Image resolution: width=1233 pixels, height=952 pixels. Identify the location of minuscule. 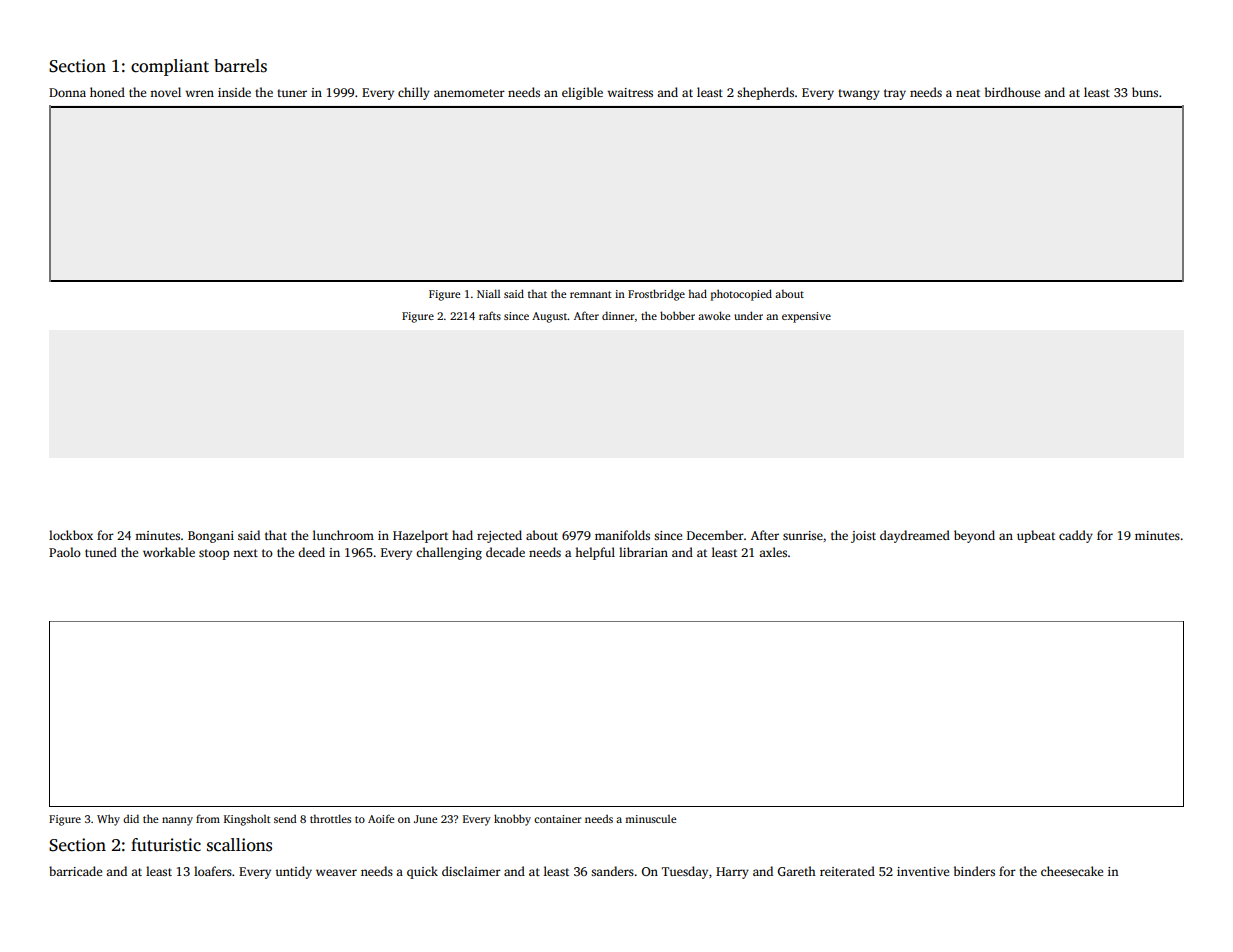
(650, 819).
